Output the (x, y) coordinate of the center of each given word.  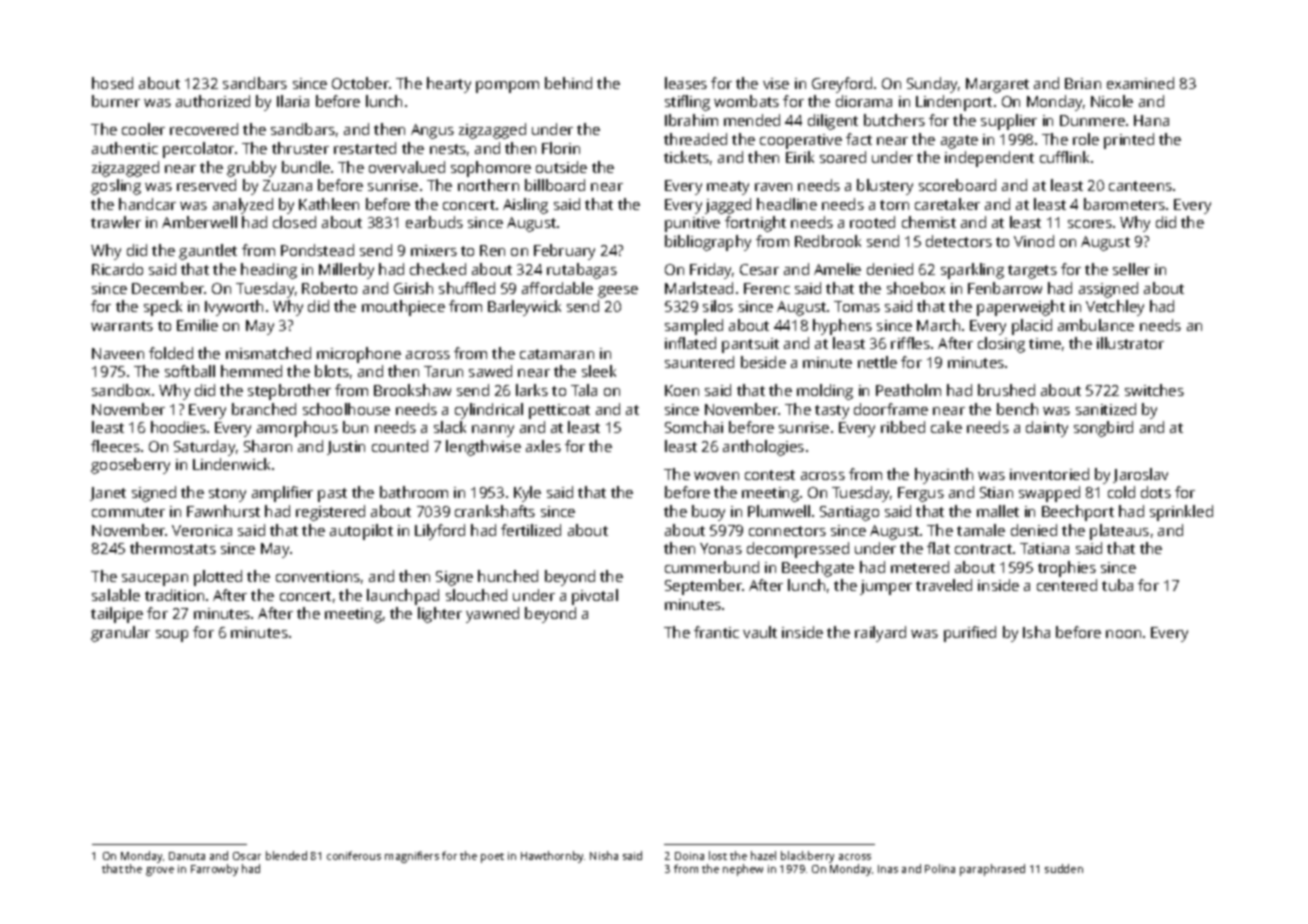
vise (776, 83)
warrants (122, 326)
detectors (959, 241)
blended (286, 855)
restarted (365, 148)
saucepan (155, 580)
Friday (710, 271)
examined (1140, 83)
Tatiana (1044, 548)
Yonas (721, 548)
